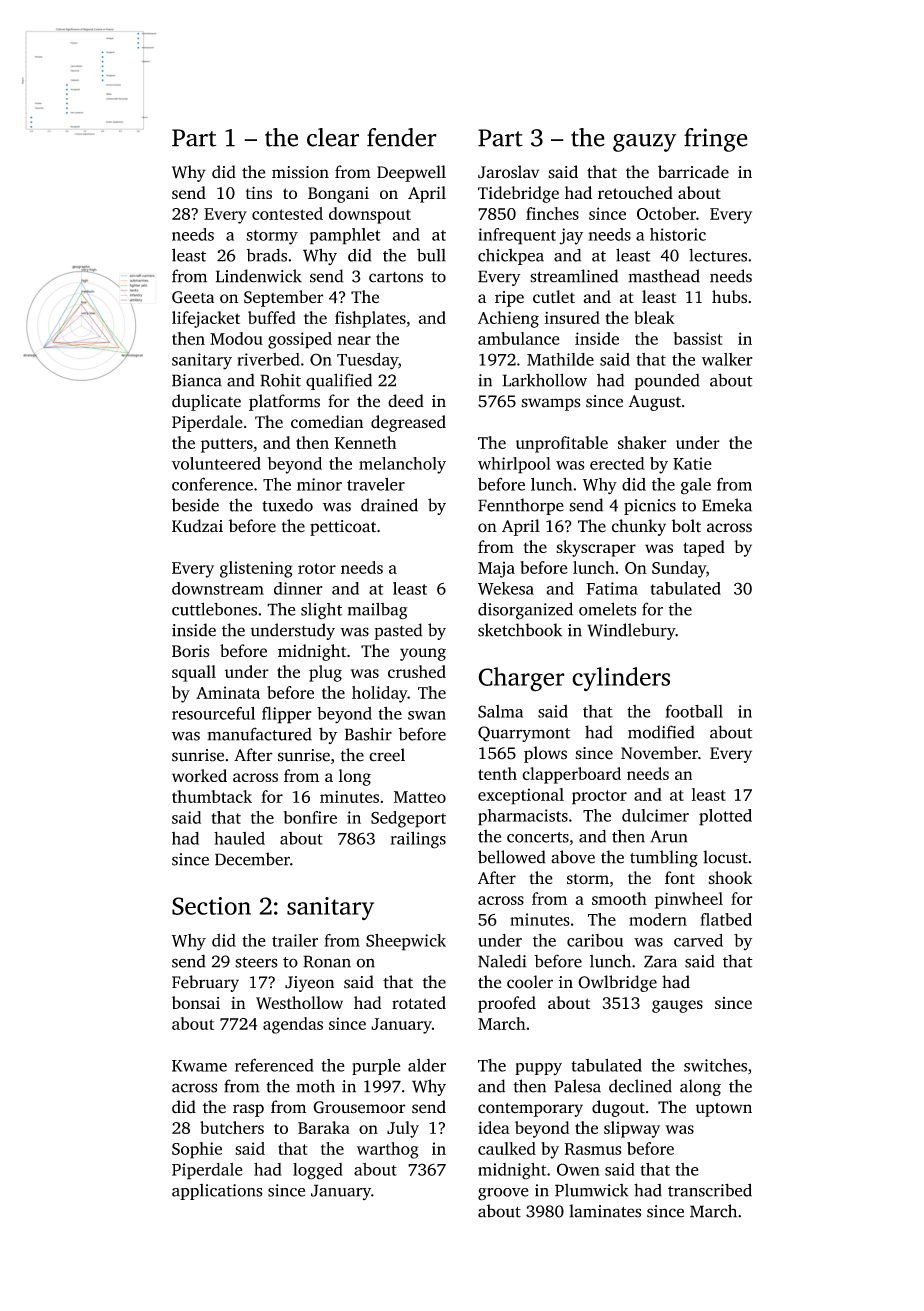 The width and height of the screenshot is (924, 1311). I want to click on bonsai, so click(196, 1002).
